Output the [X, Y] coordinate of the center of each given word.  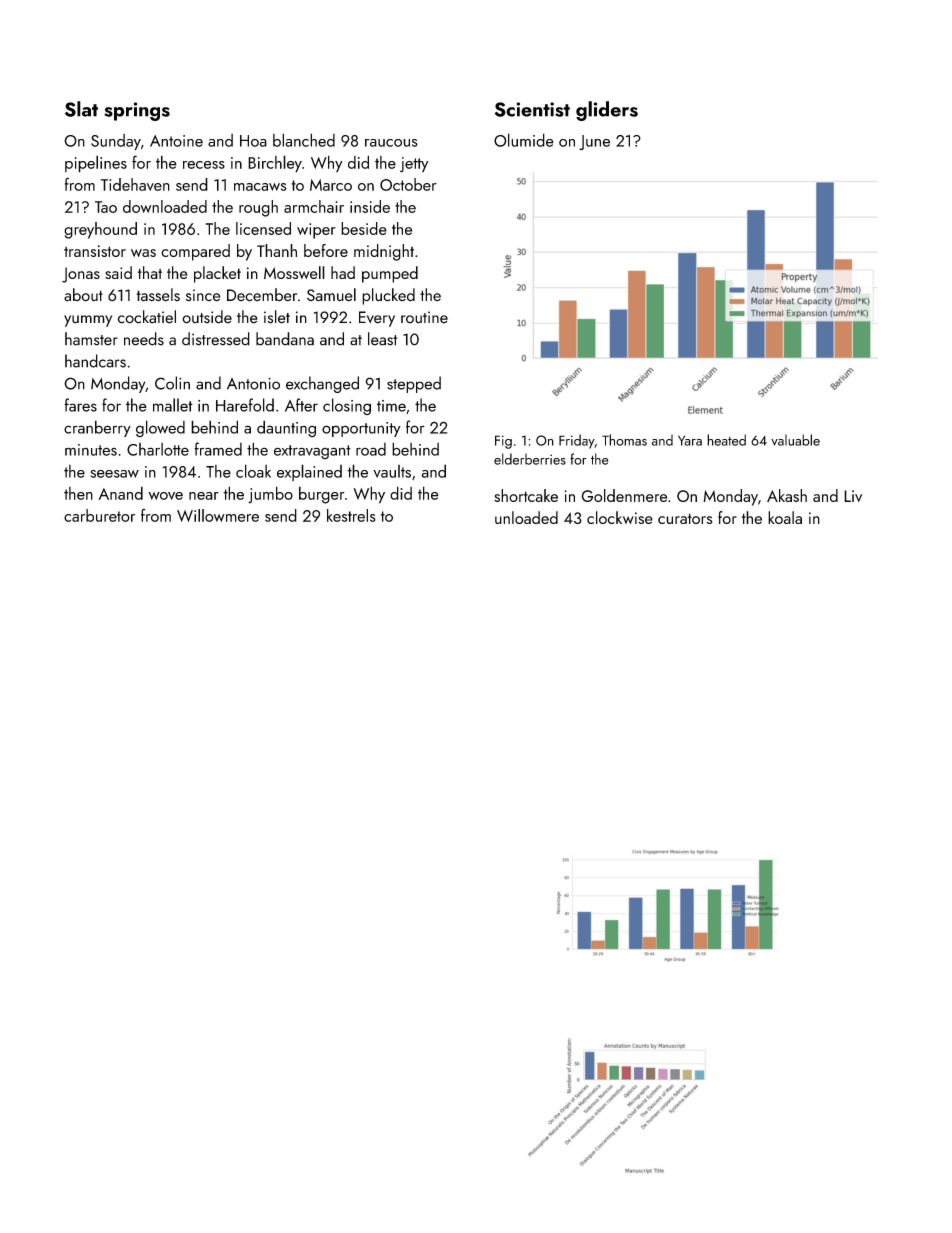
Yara [690, 440]
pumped [390, 274]
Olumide [524, 140]
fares [80, 405]
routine [424, 317]
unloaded [526, 517]
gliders [607, 111]
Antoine [176, 141]
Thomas [624, 440]
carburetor [99, 515]
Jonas [81, 275]
